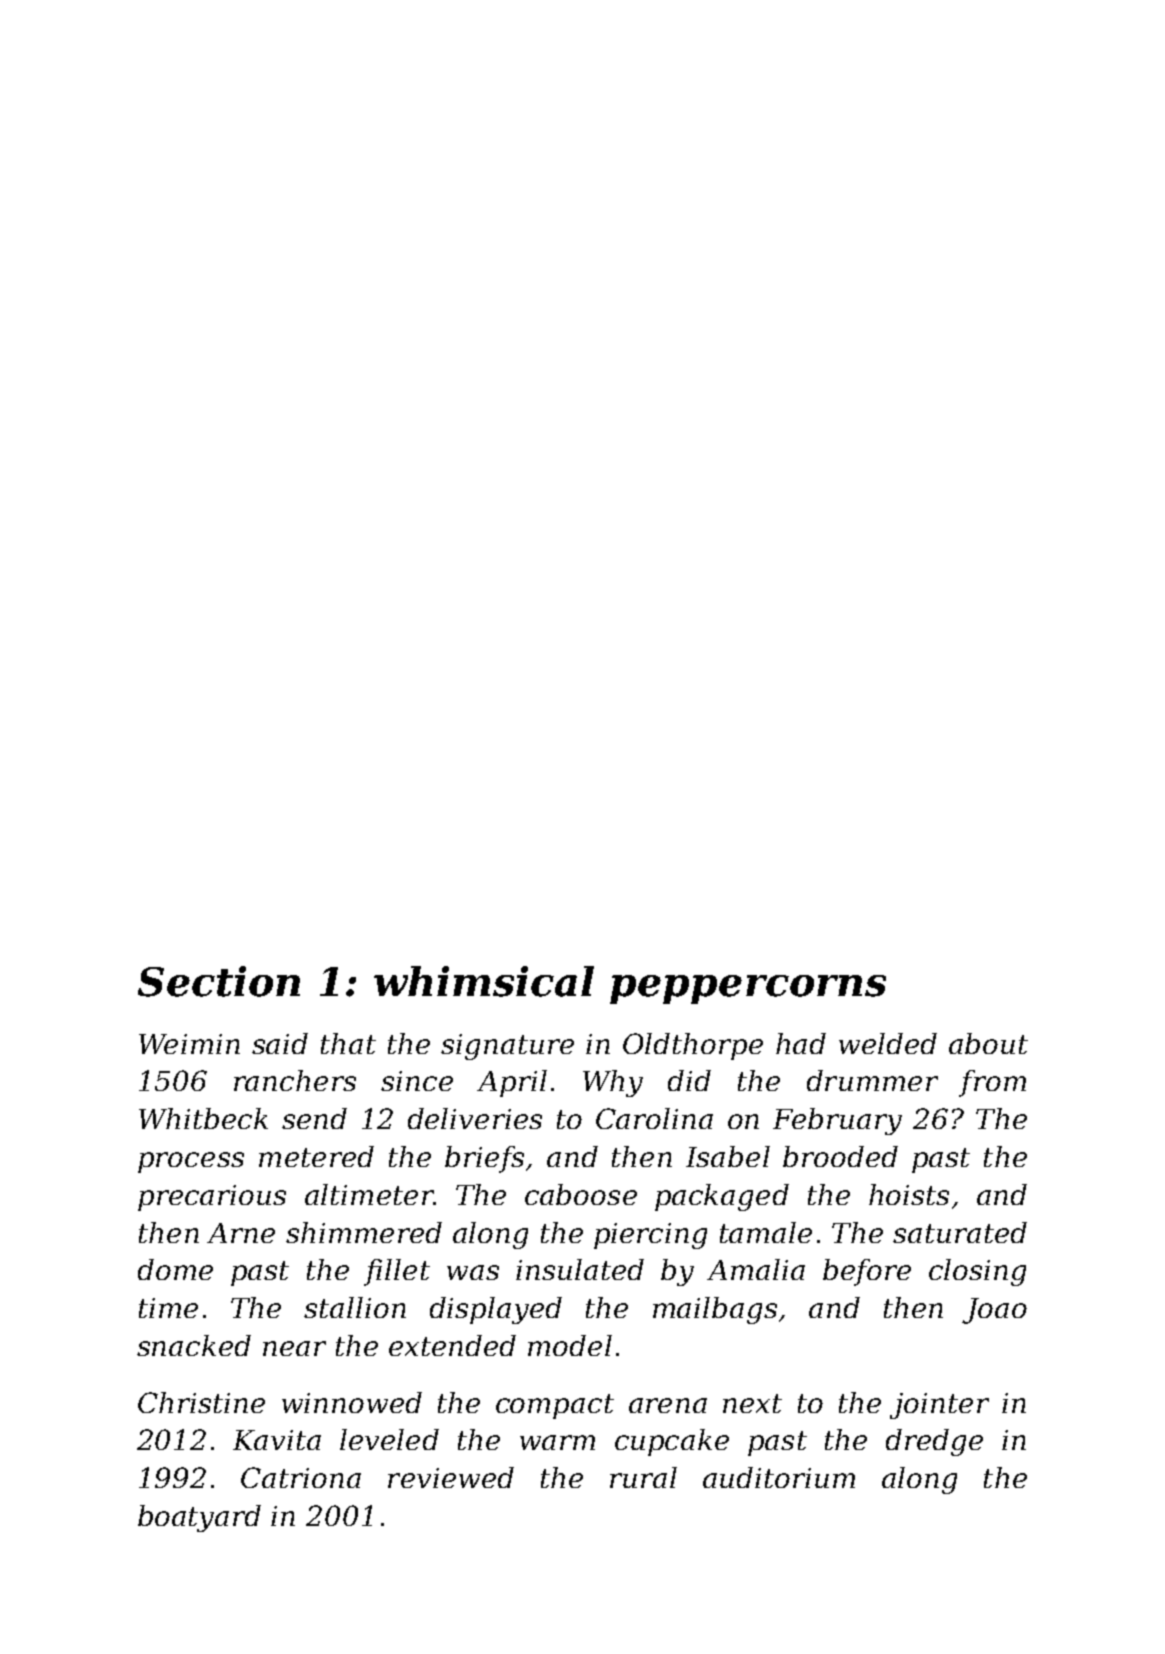 Image resolution: width=1165 pixels, height=1654 pixels. I want to click on welded, so click(888, 1043).
